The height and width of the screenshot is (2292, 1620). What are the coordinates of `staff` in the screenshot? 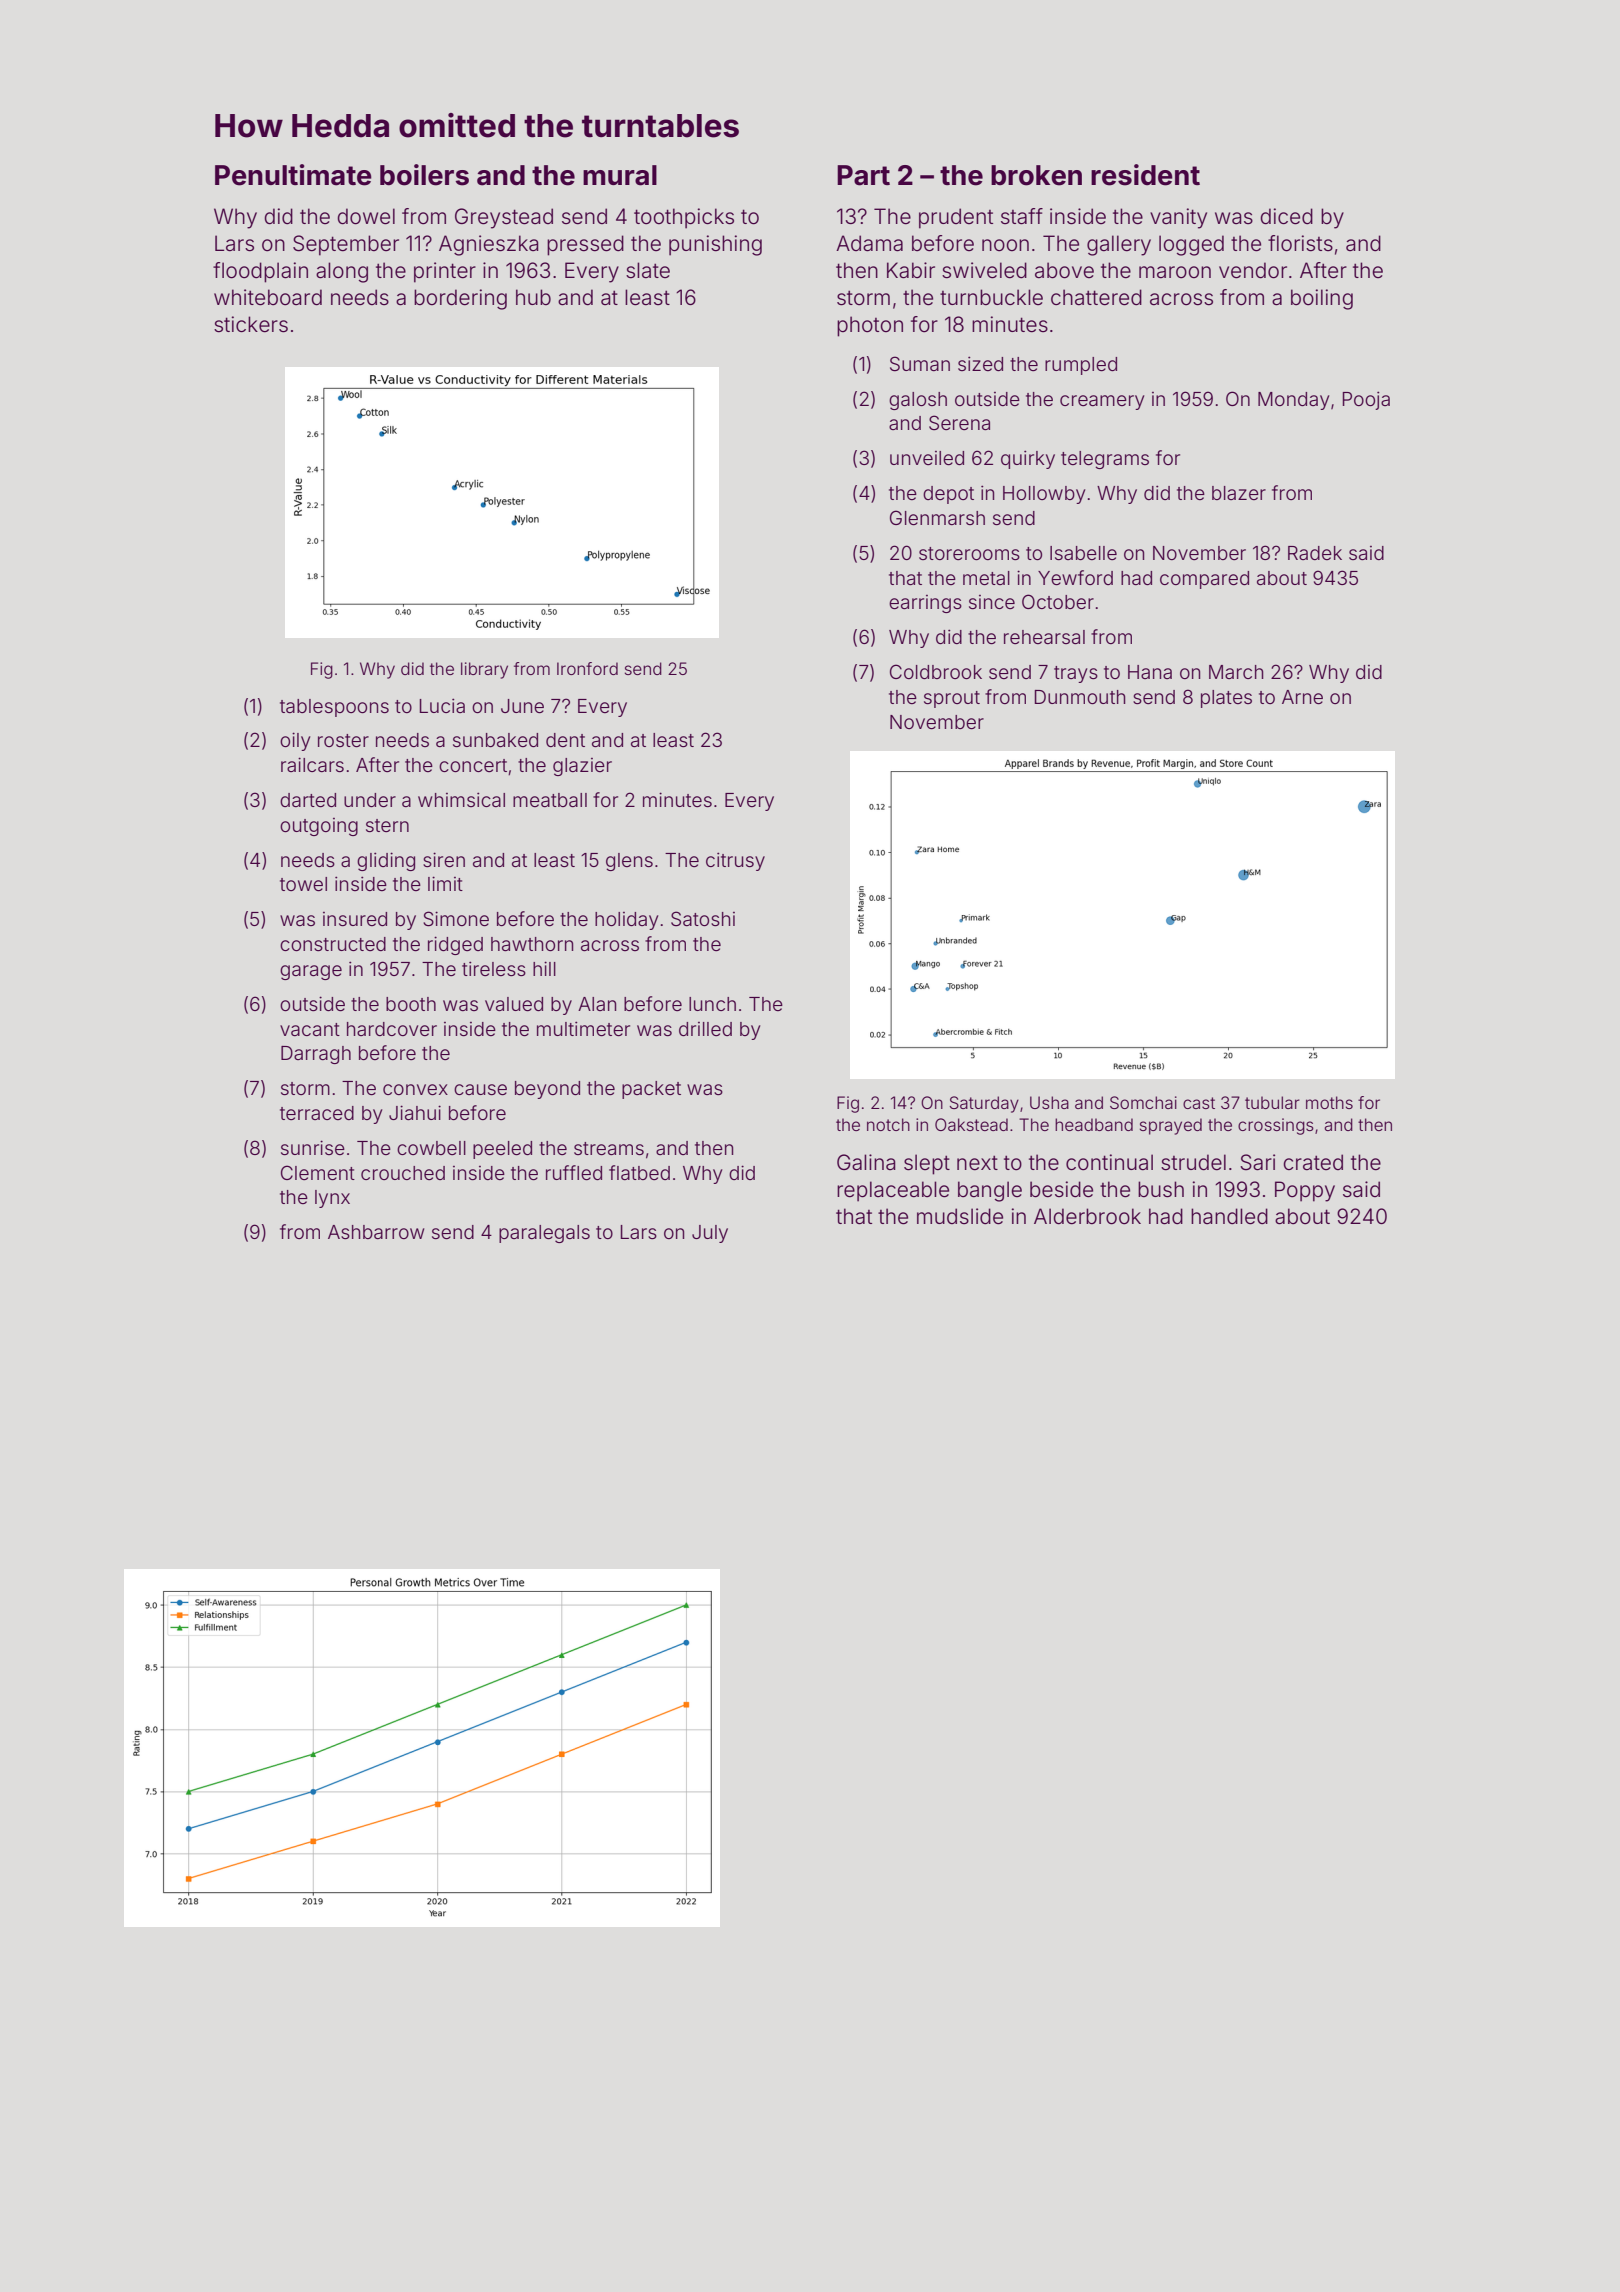 It's located at (1022, 216).
